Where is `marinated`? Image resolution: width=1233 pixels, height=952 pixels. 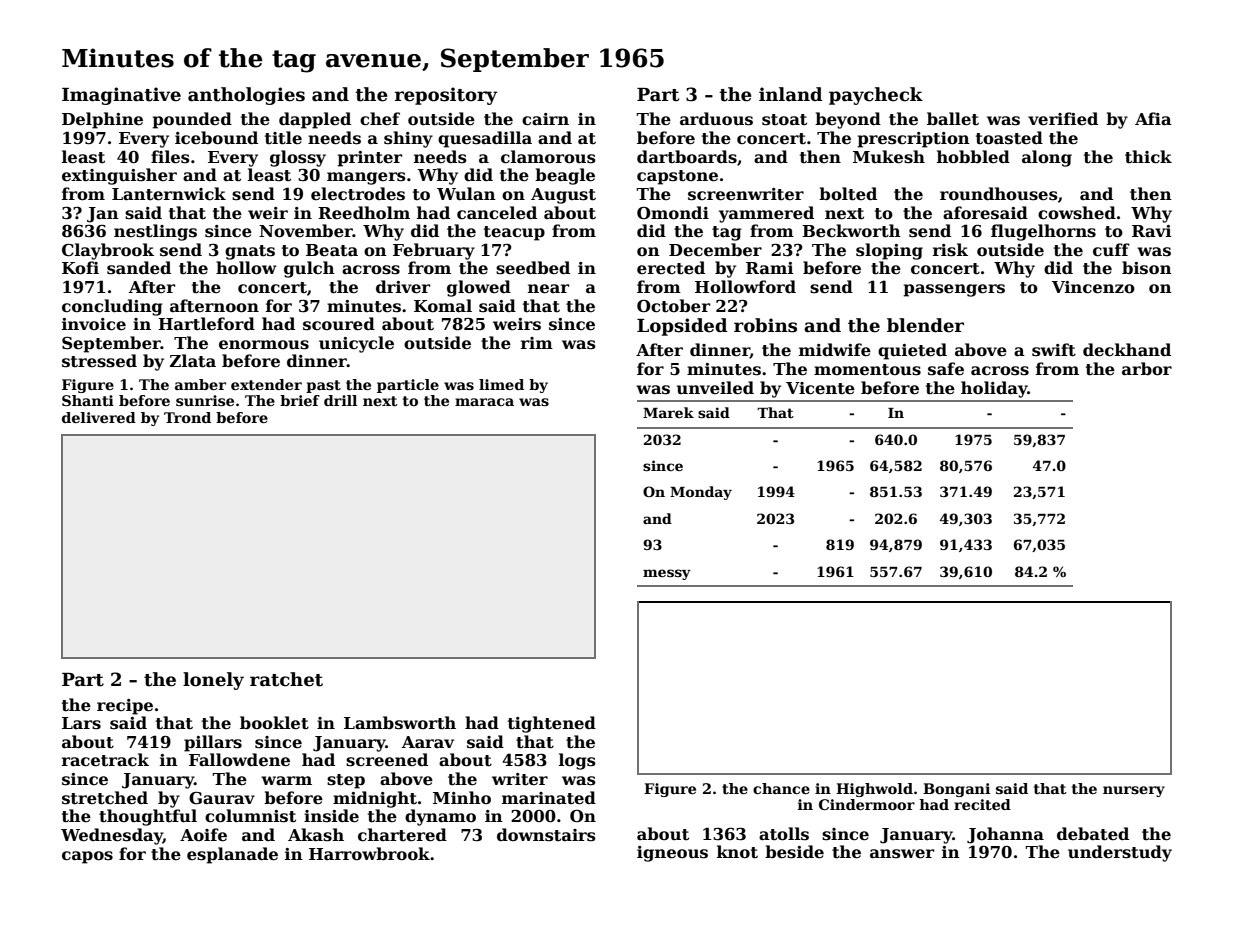 marinated is located at coordinates (549, 798).
